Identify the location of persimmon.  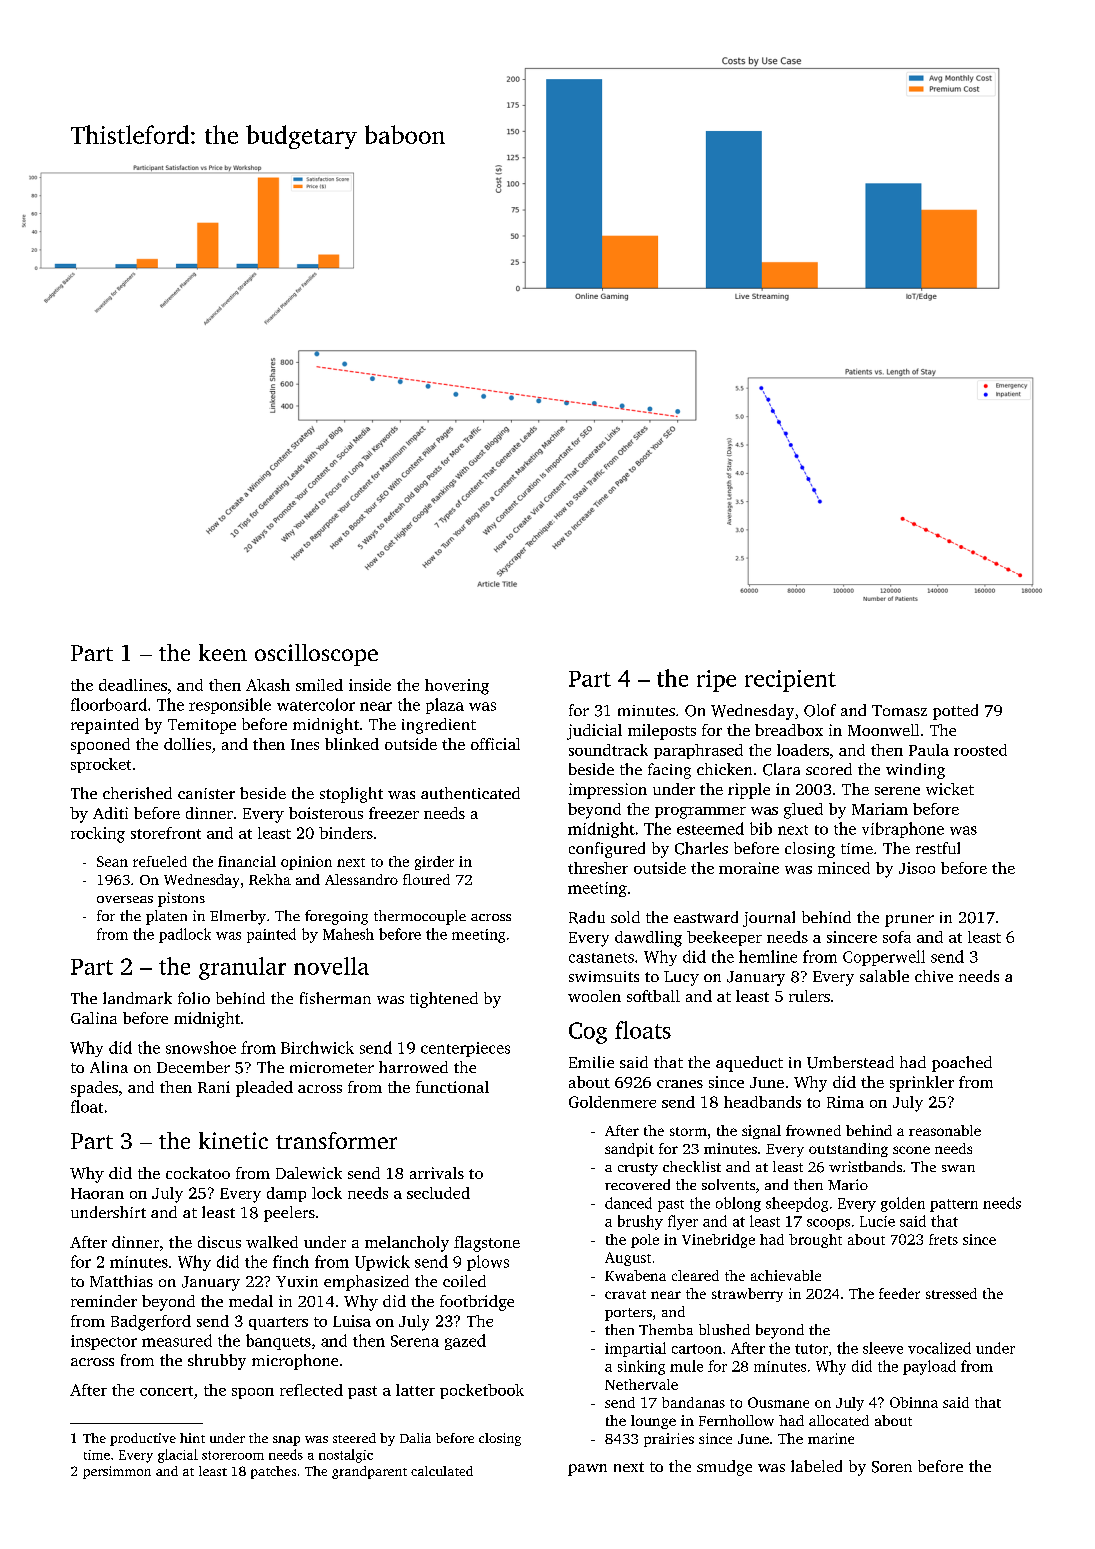
(117, 1472).
